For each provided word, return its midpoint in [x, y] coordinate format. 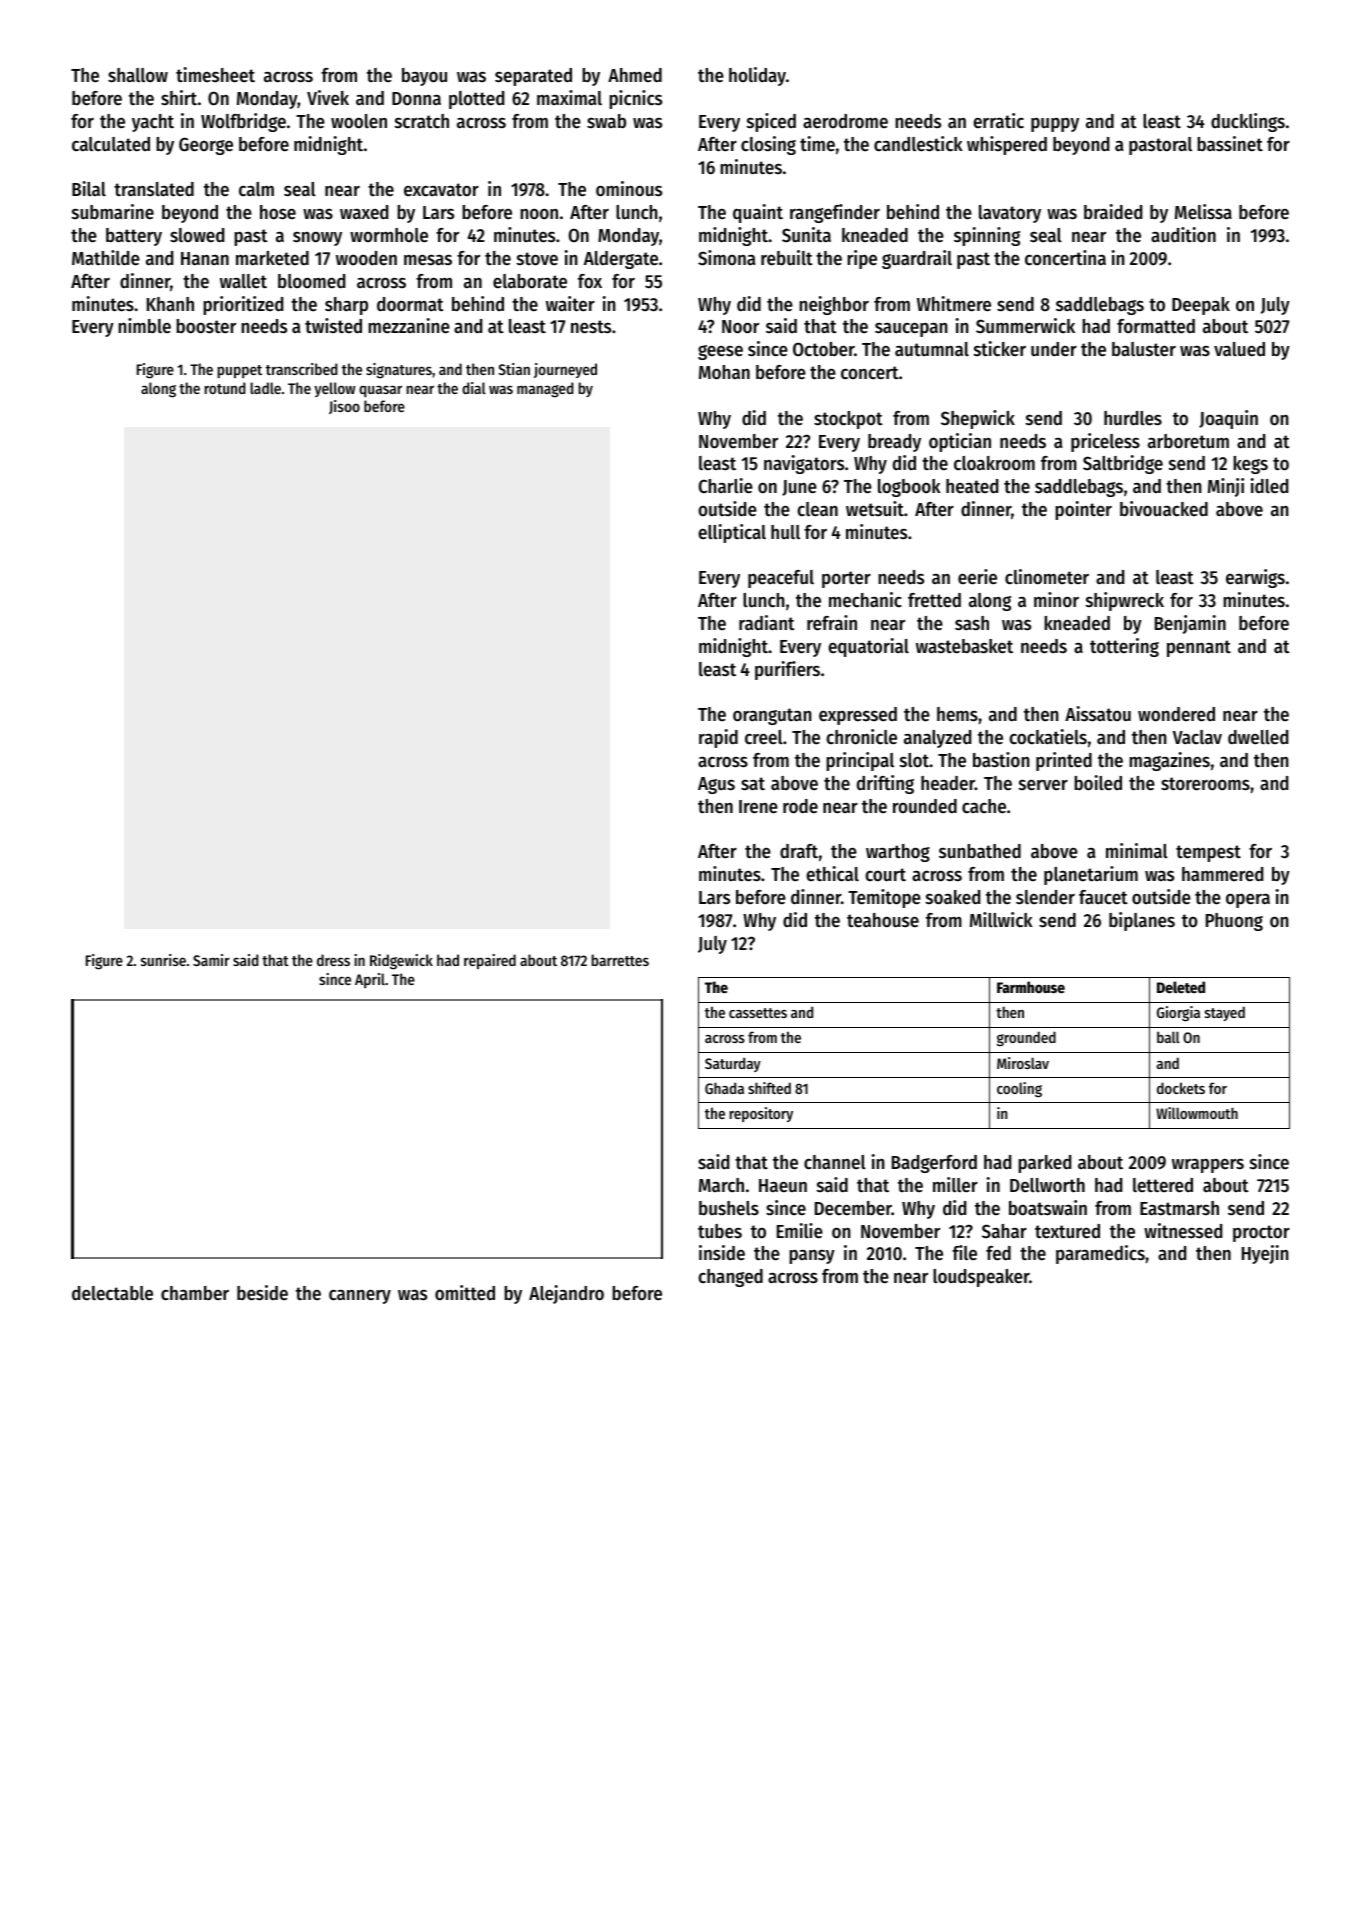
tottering [1124, 647]
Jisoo [344, 407]
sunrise [163, 960]
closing [768, 145]
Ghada [724, 1088]
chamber [195, 1293]
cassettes [758, 1013]
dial [474, 388]
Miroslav [1023, 1063]
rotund [225, 388]
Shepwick [978, 419]
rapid [718, 738]
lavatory [1010, 214]
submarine [113, 212]
